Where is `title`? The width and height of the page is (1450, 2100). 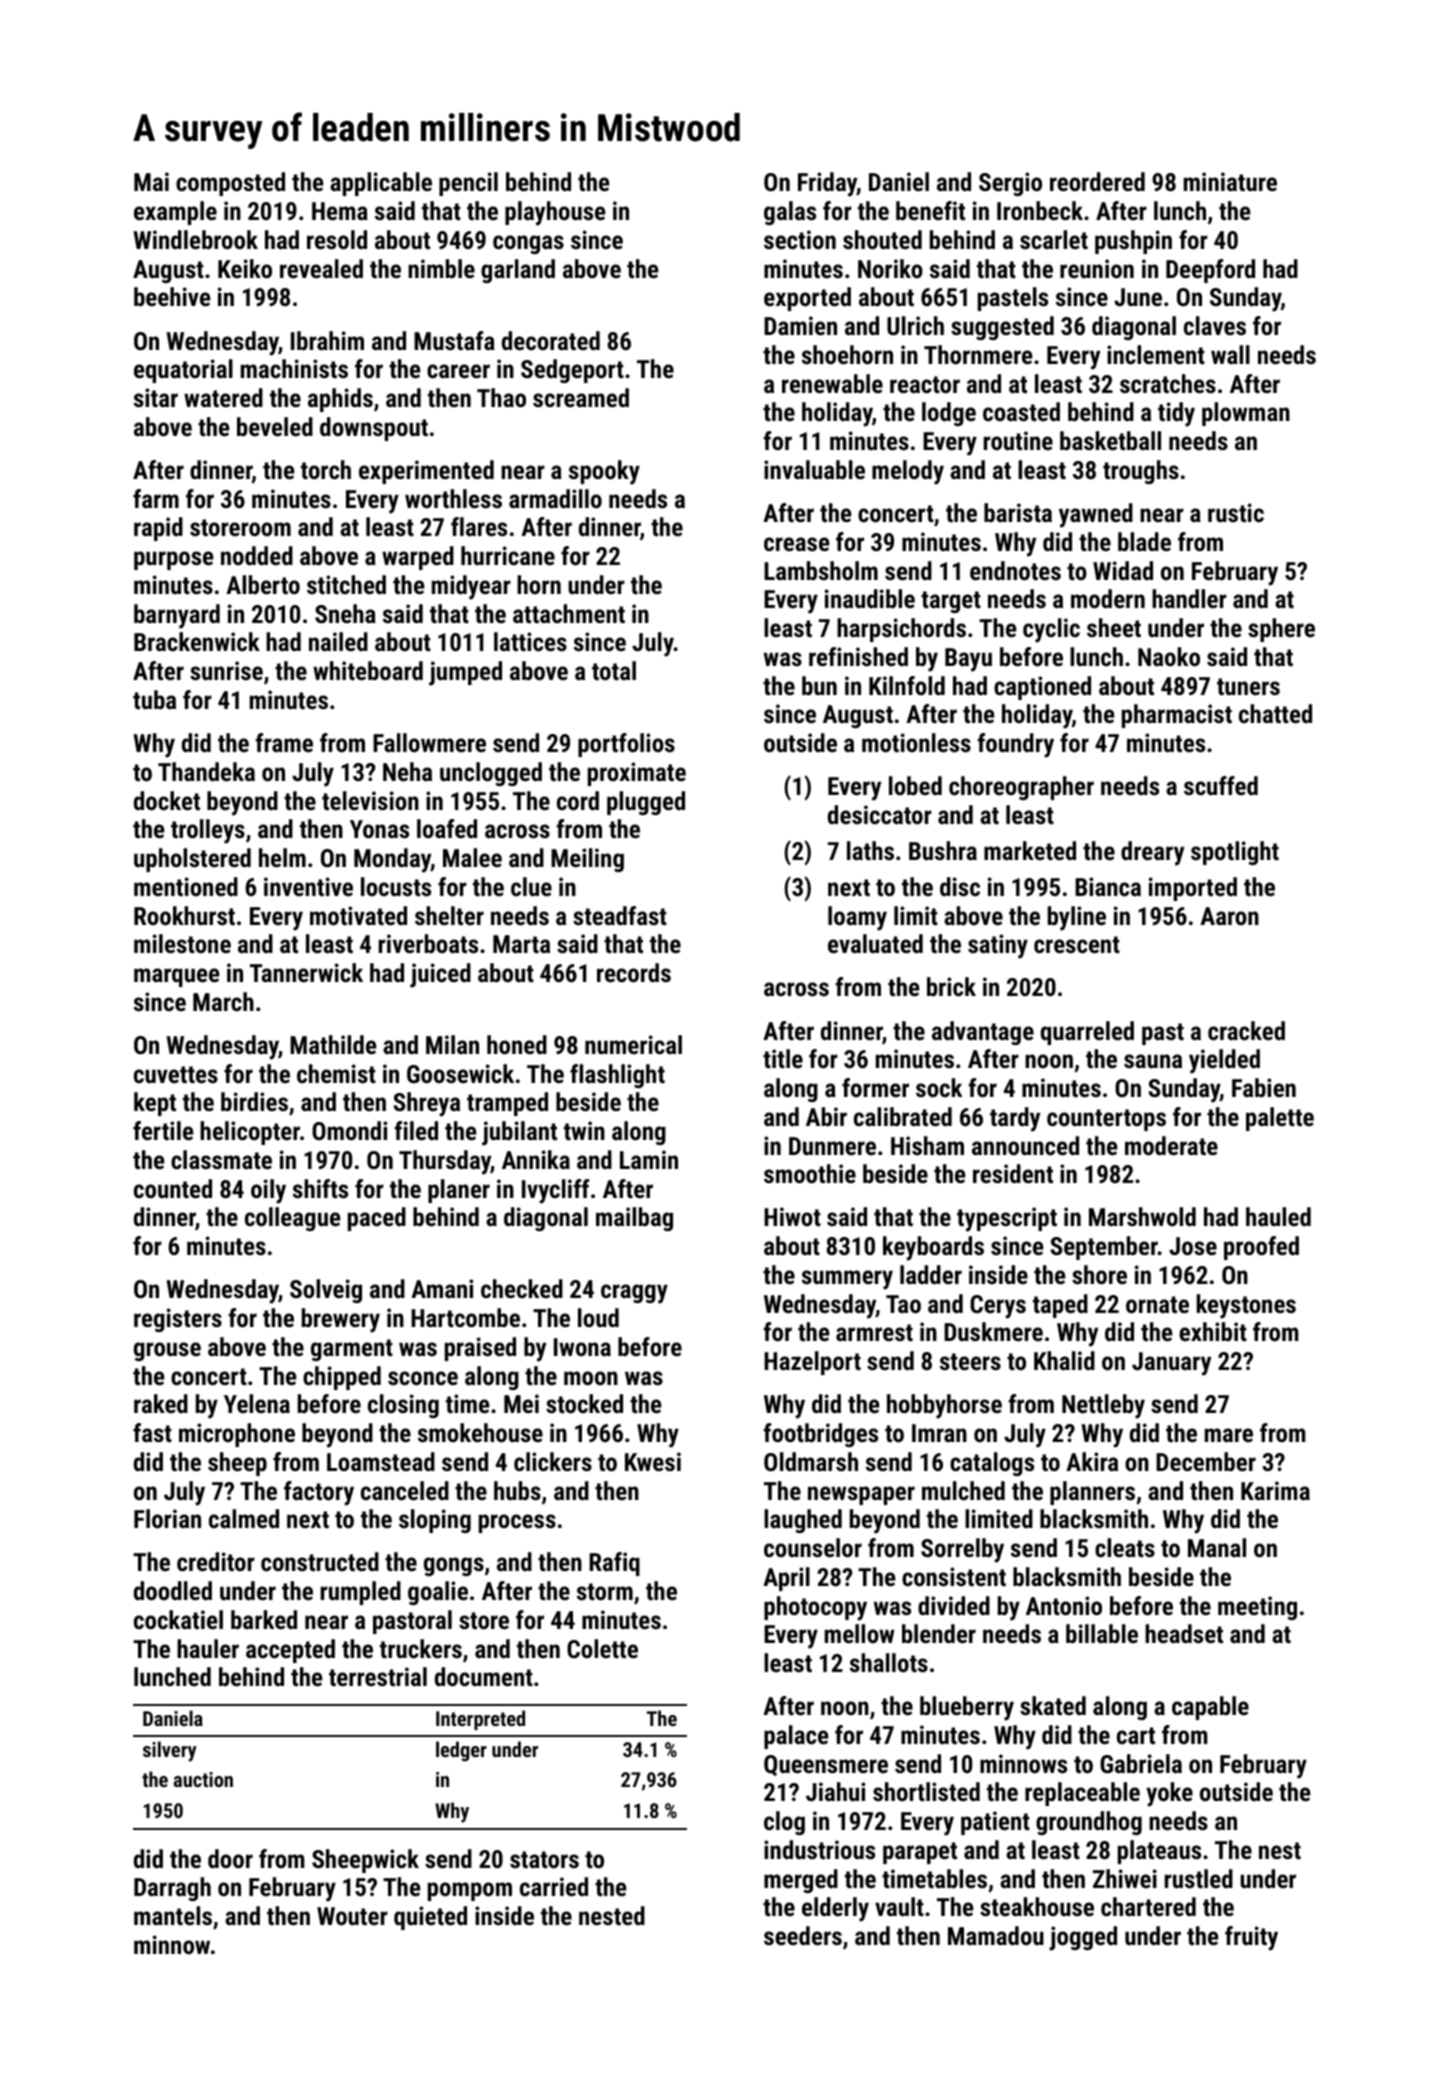 title is located at coordinates (783, 1058).
